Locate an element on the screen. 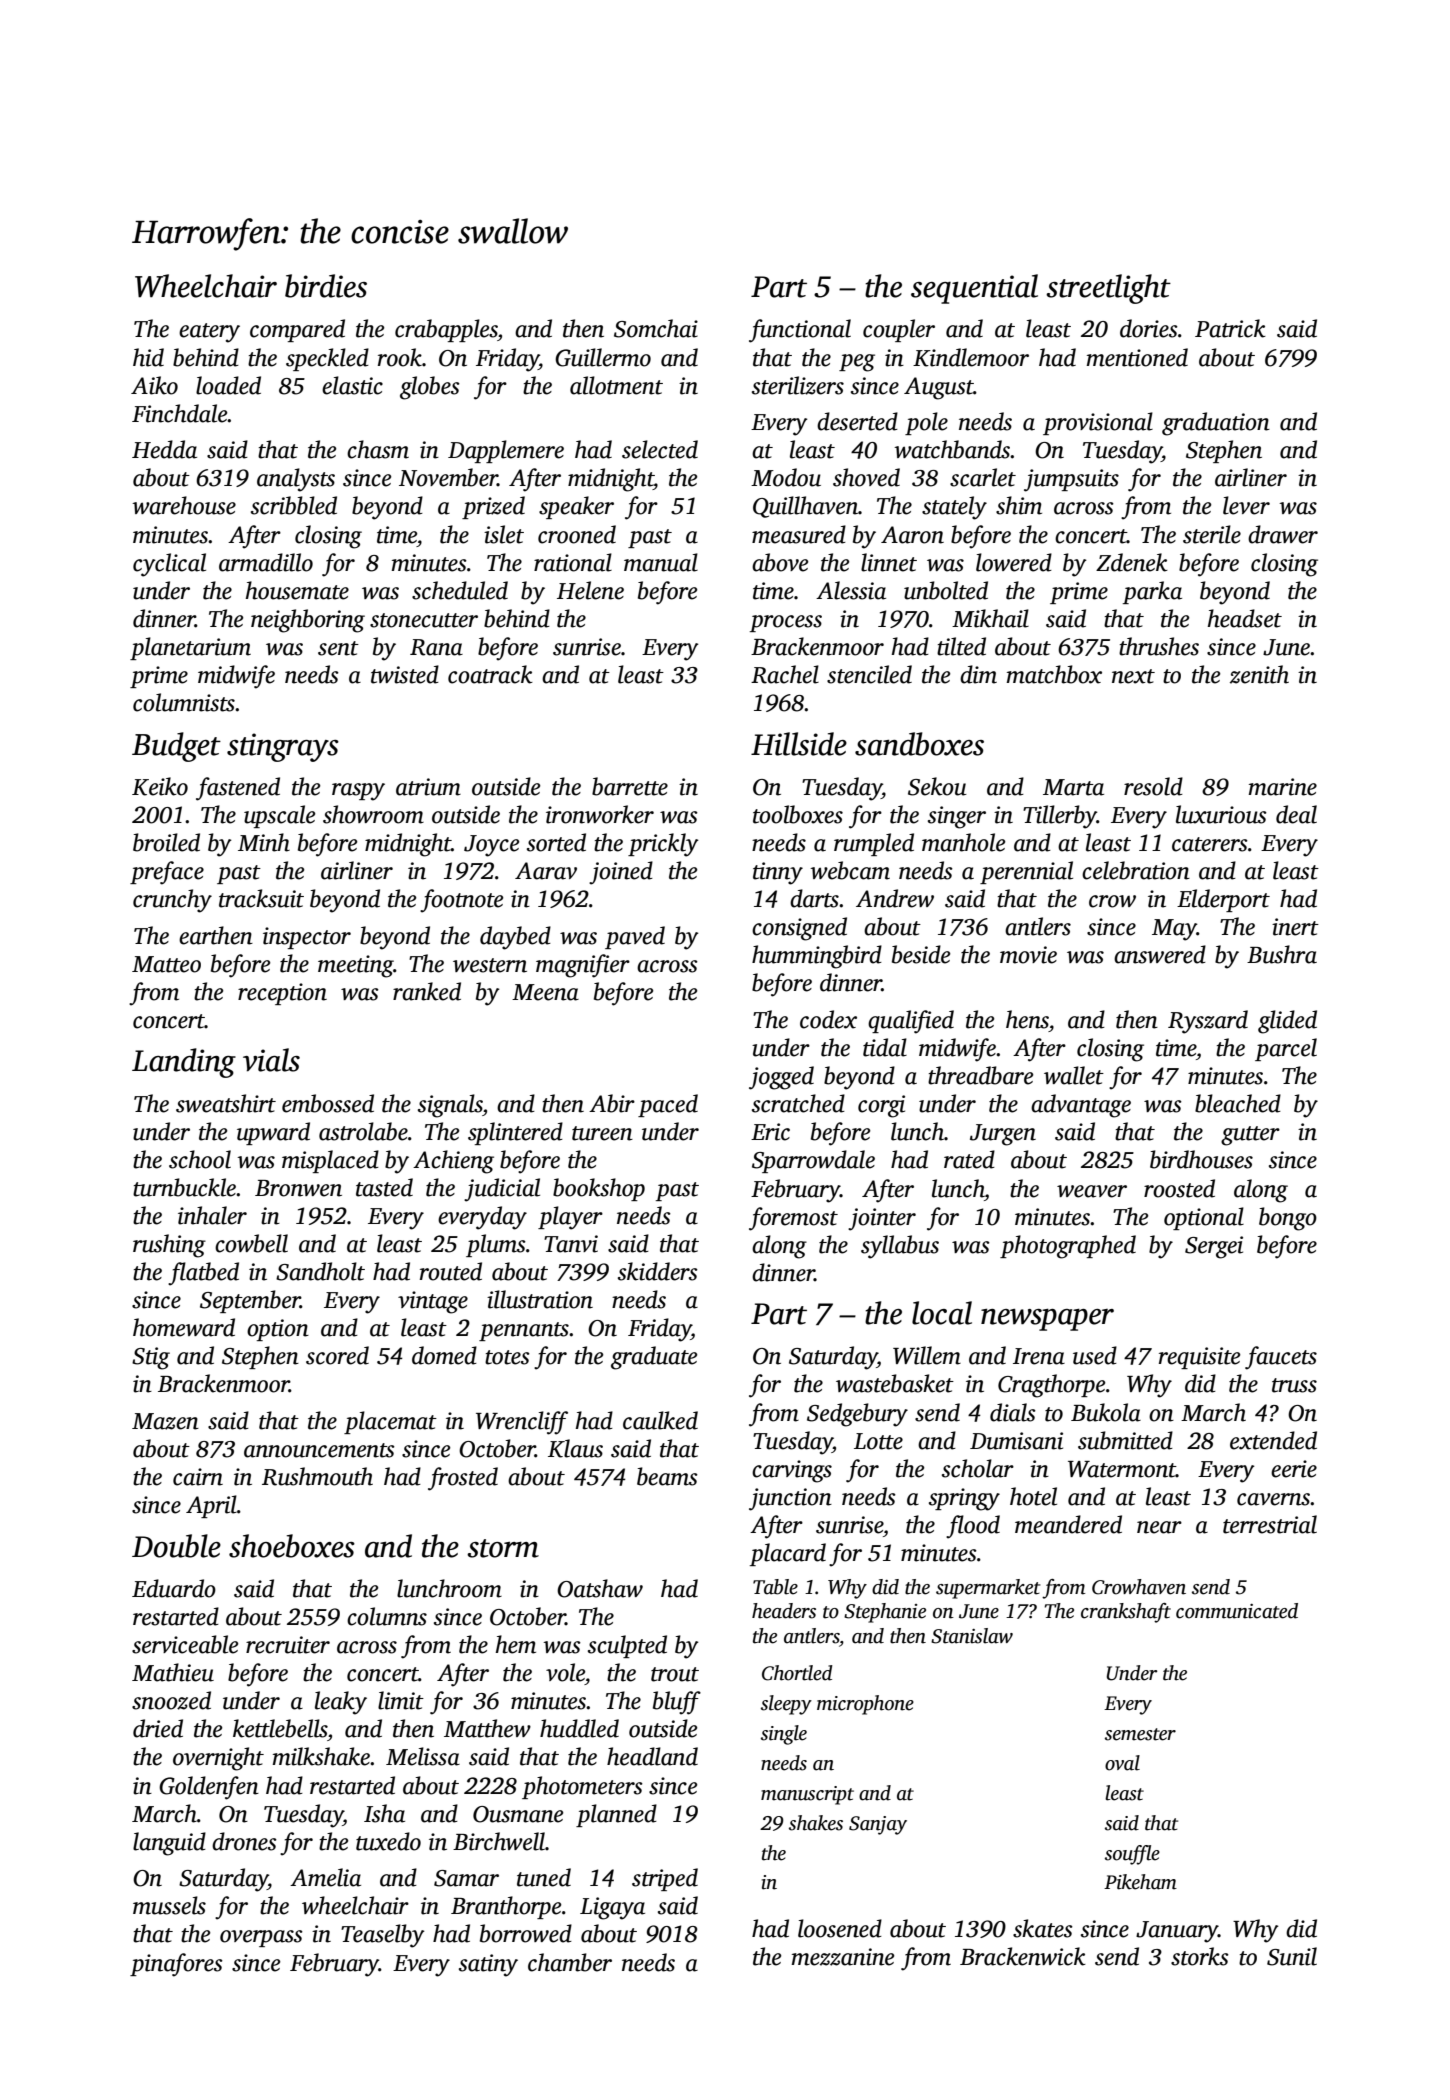 The image size is (1450, 2100). hid is located at coordinates (148, 357).
